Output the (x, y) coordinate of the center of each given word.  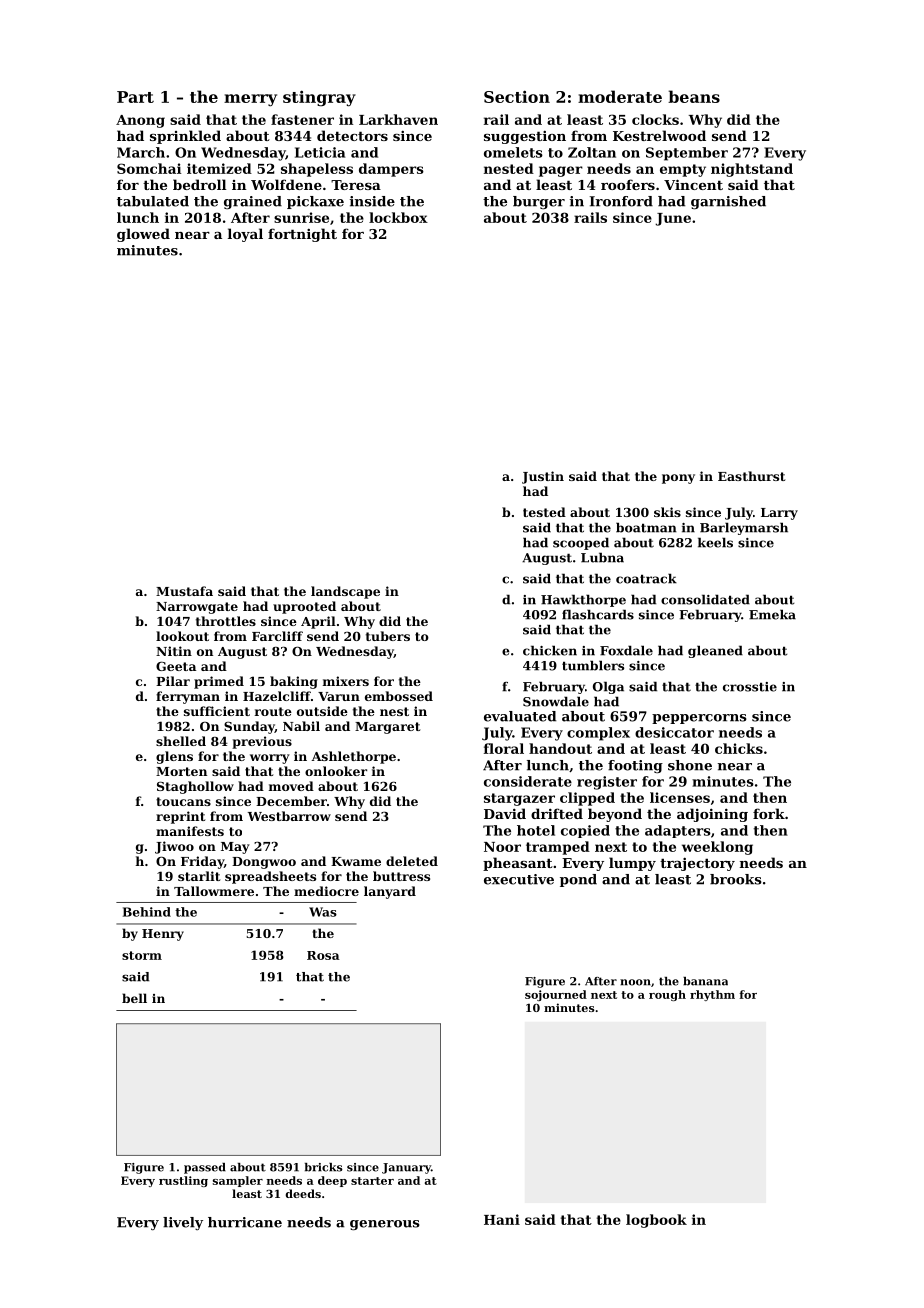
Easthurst (751, 476)
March (141, 152)
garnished (728, 202)
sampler (238, 1181)
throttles (226, 621)
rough (667, 995)
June (673, 219)
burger (539, 202)
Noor (502, 847)
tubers (388, 636)
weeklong (717, 848)
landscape (345, 592)
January (406, 1168)
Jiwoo (174, 847)
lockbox (398, 217)
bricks (324, 1167)
